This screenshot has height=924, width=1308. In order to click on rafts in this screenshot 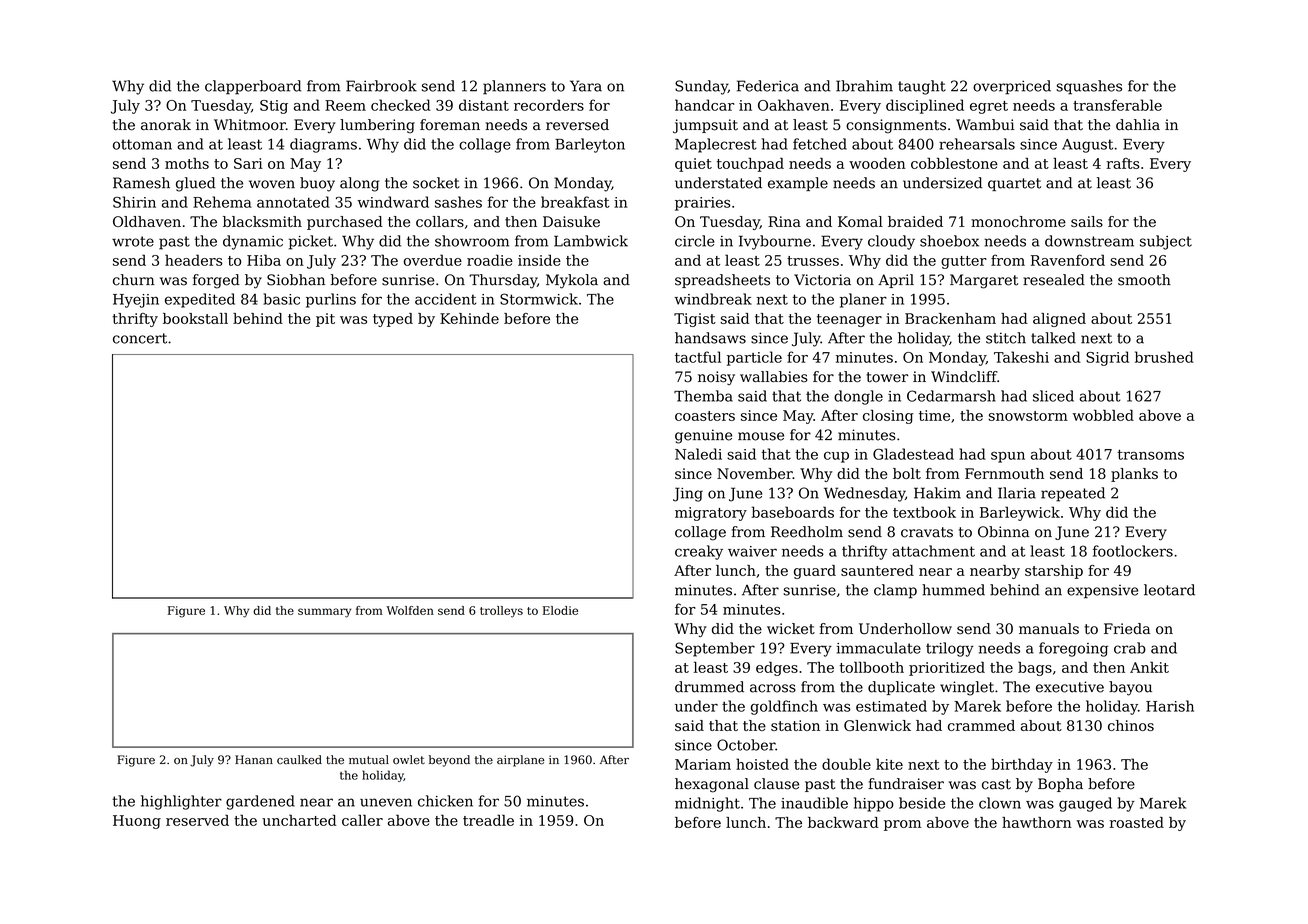, I will do `click(1122, 163)`.
